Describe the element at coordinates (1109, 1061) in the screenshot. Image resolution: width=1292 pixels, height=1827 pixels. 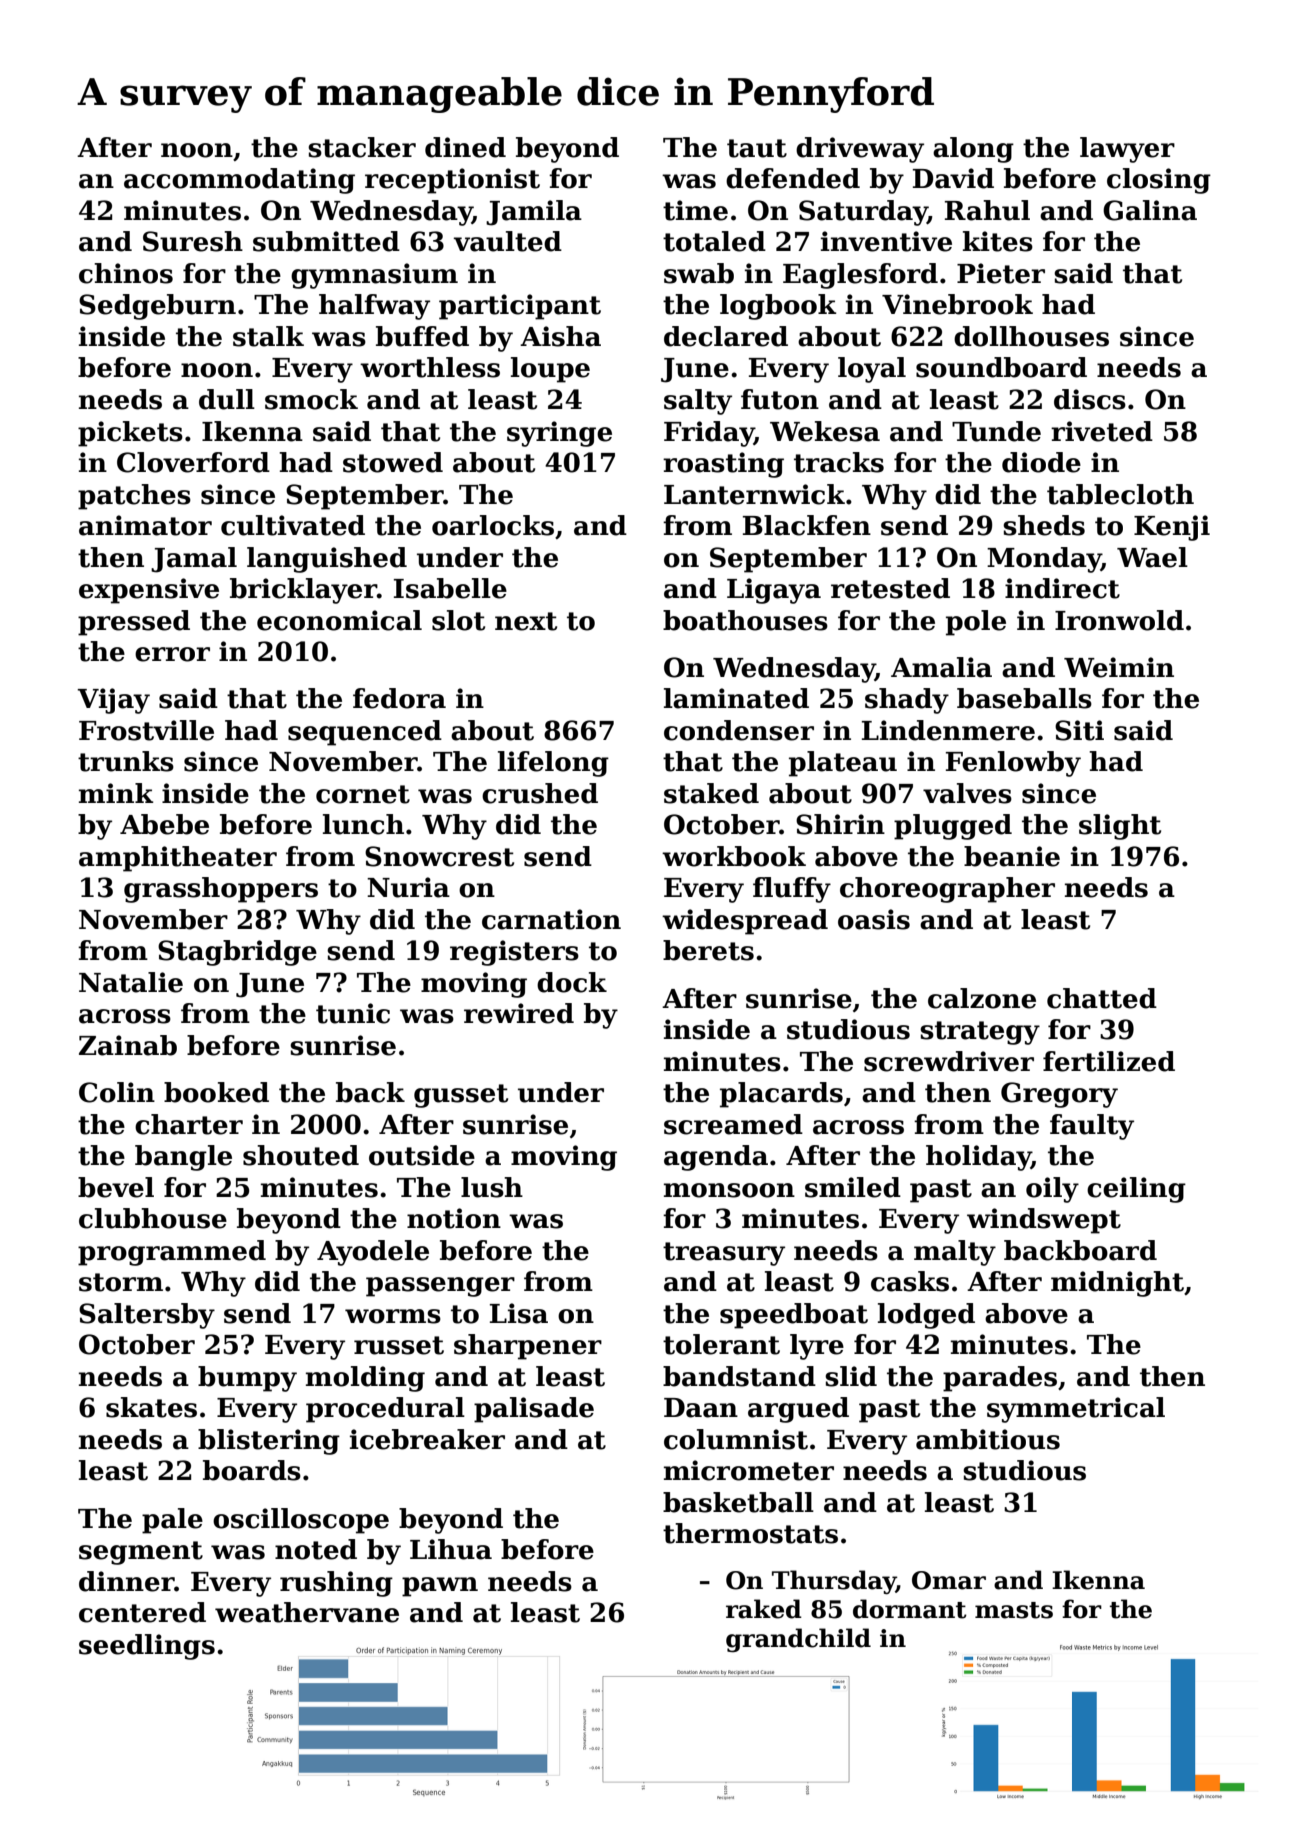
I see `fertilized` at that location.
